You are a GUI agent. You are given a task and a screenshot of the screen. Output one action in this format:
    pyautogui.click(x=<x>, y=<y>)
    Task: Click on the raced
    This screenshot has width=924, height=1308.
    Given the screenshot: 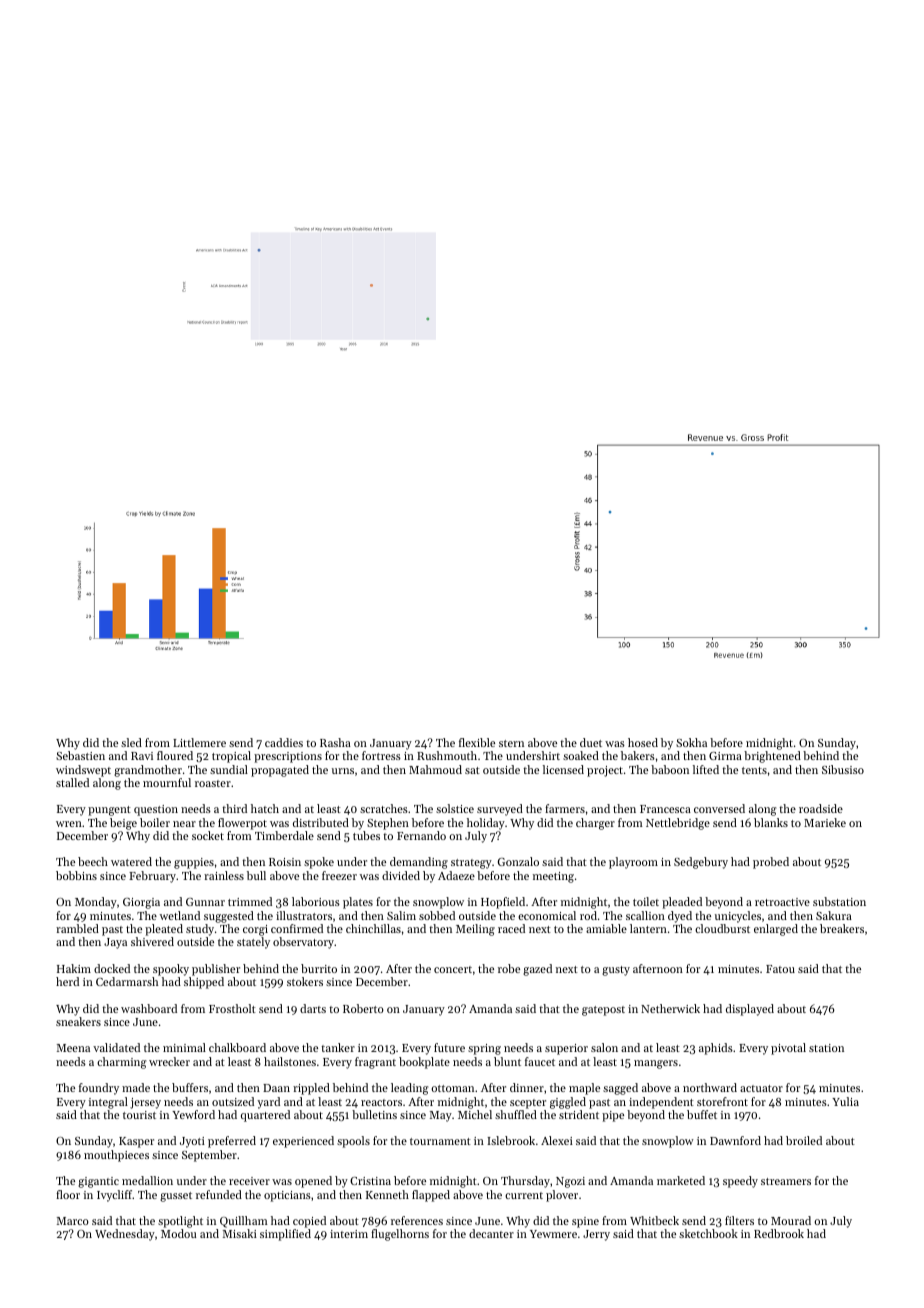 What is the action you would take?
    pyautogui.click(x=511, y=928)
